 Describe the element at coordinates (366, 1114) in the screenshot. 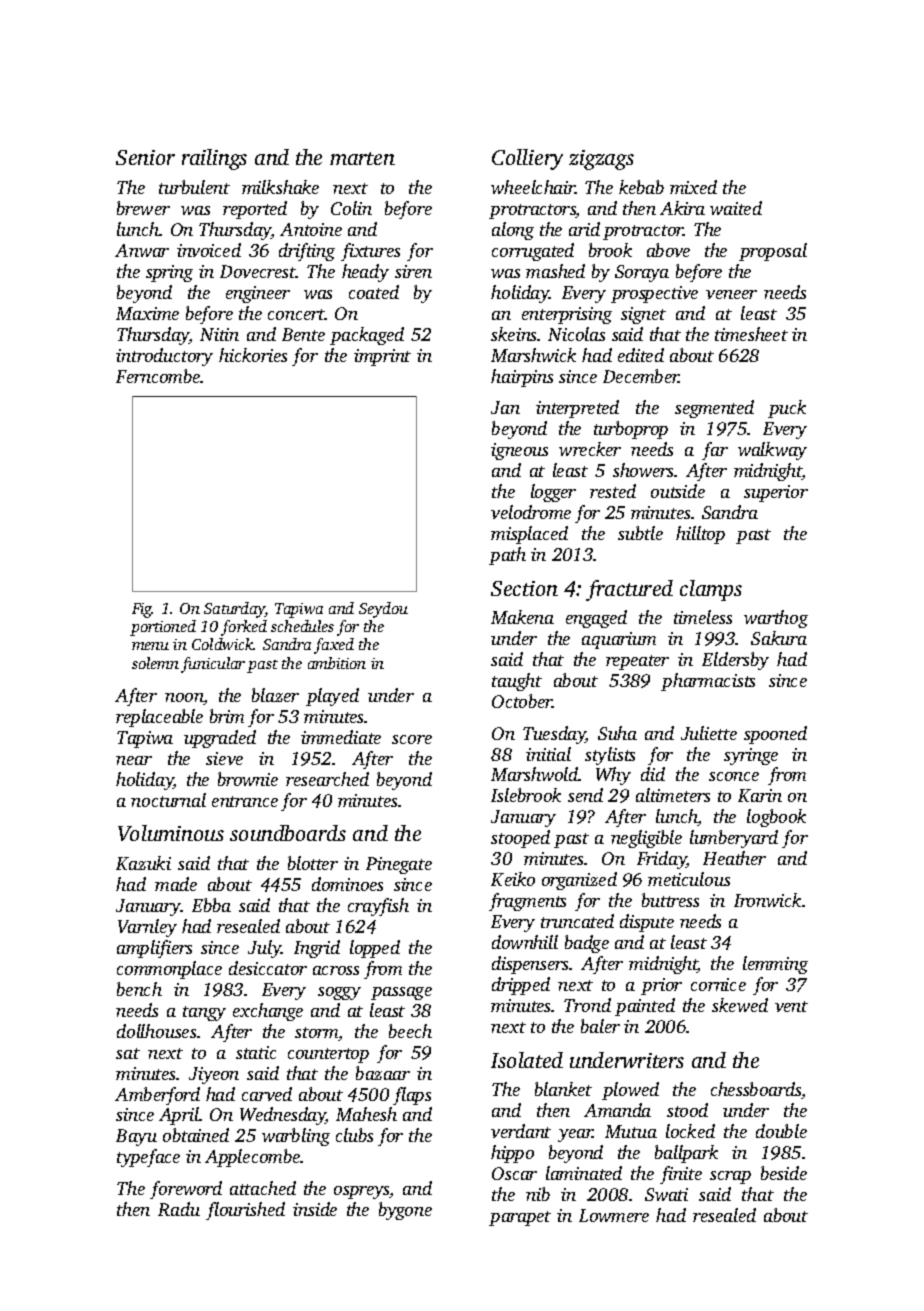

I see `Mahesh` at that location.
